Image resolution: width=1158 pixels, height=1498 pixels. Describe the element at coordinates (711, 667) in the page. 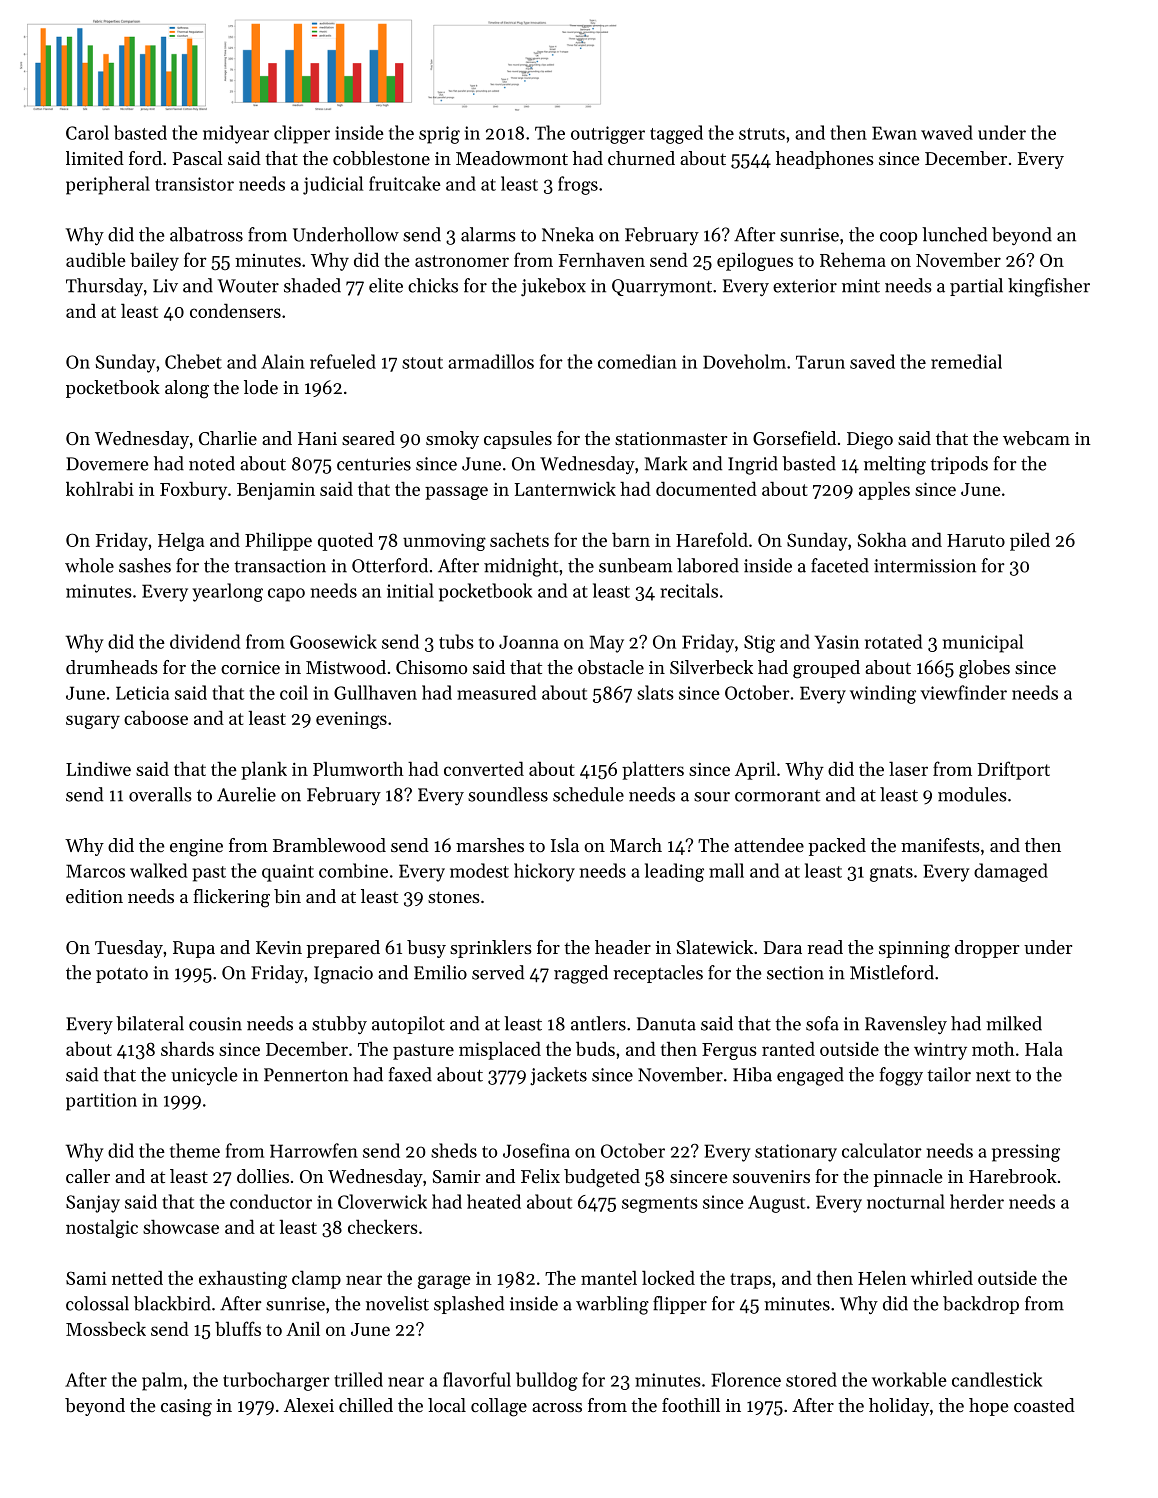

I see `Silverbeck` at that location.
